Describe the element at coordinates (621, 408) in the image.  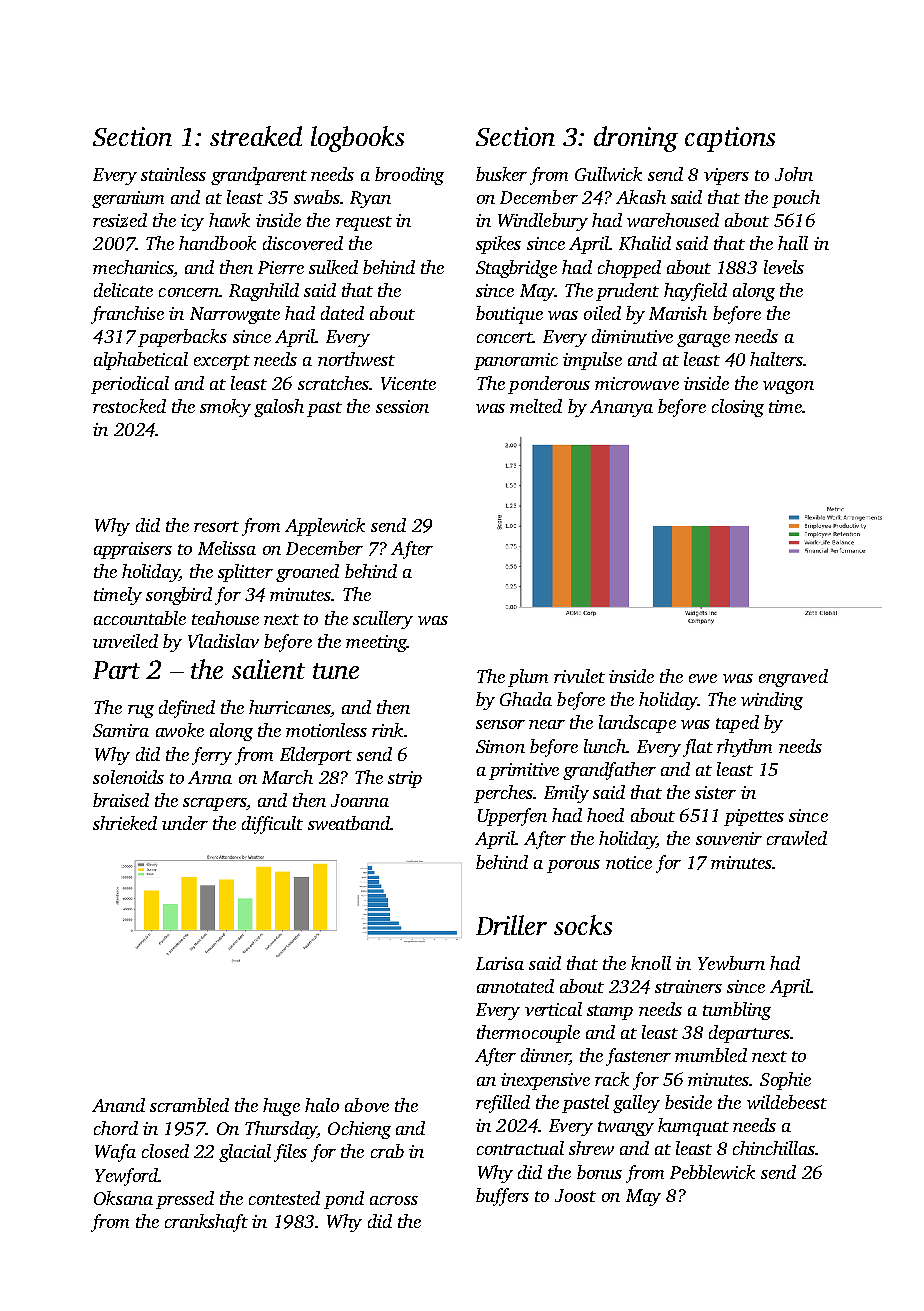
I see `Ananya` at that location.
